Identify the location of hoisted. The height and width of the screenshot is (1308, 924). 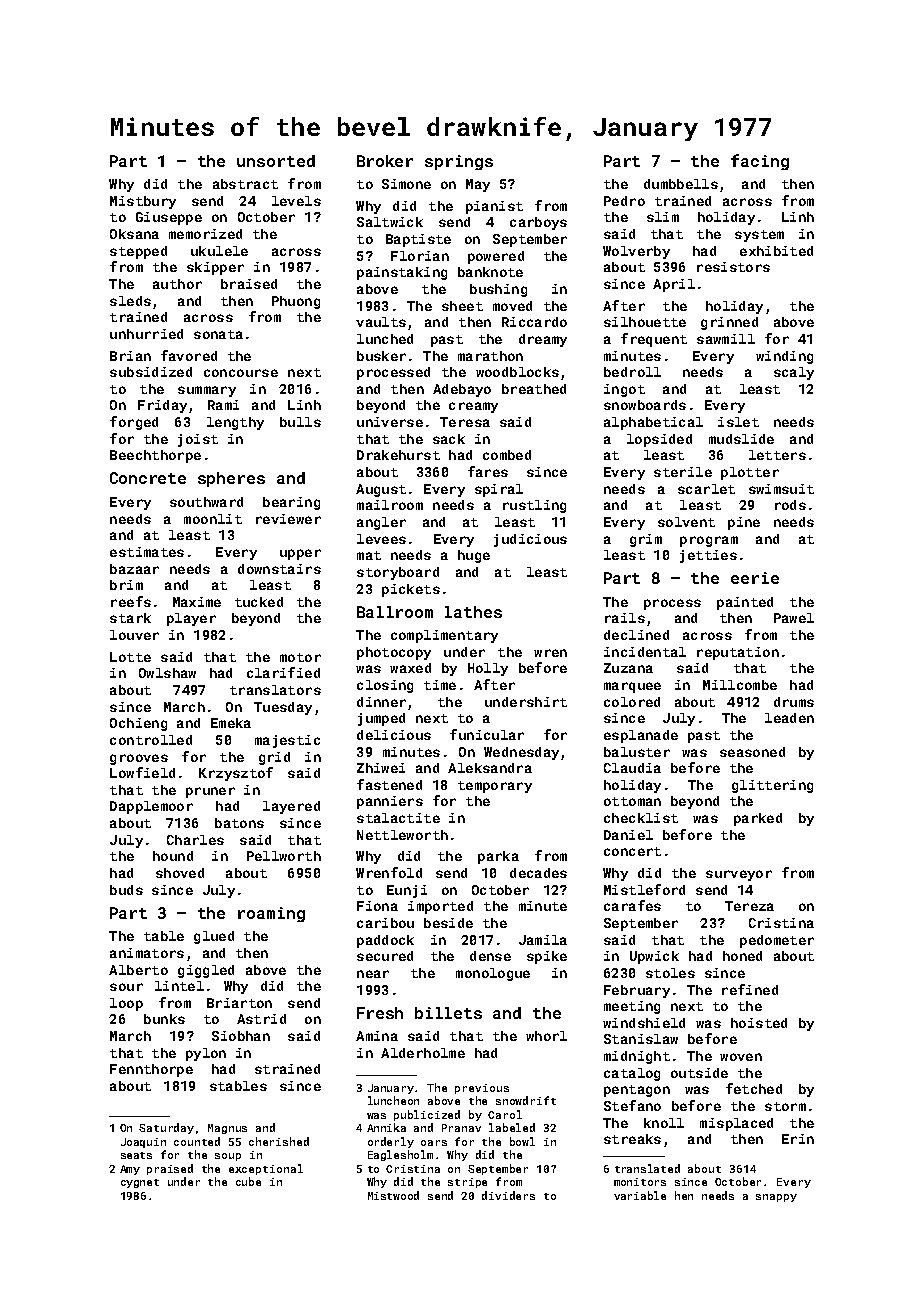
(759, 1023).
